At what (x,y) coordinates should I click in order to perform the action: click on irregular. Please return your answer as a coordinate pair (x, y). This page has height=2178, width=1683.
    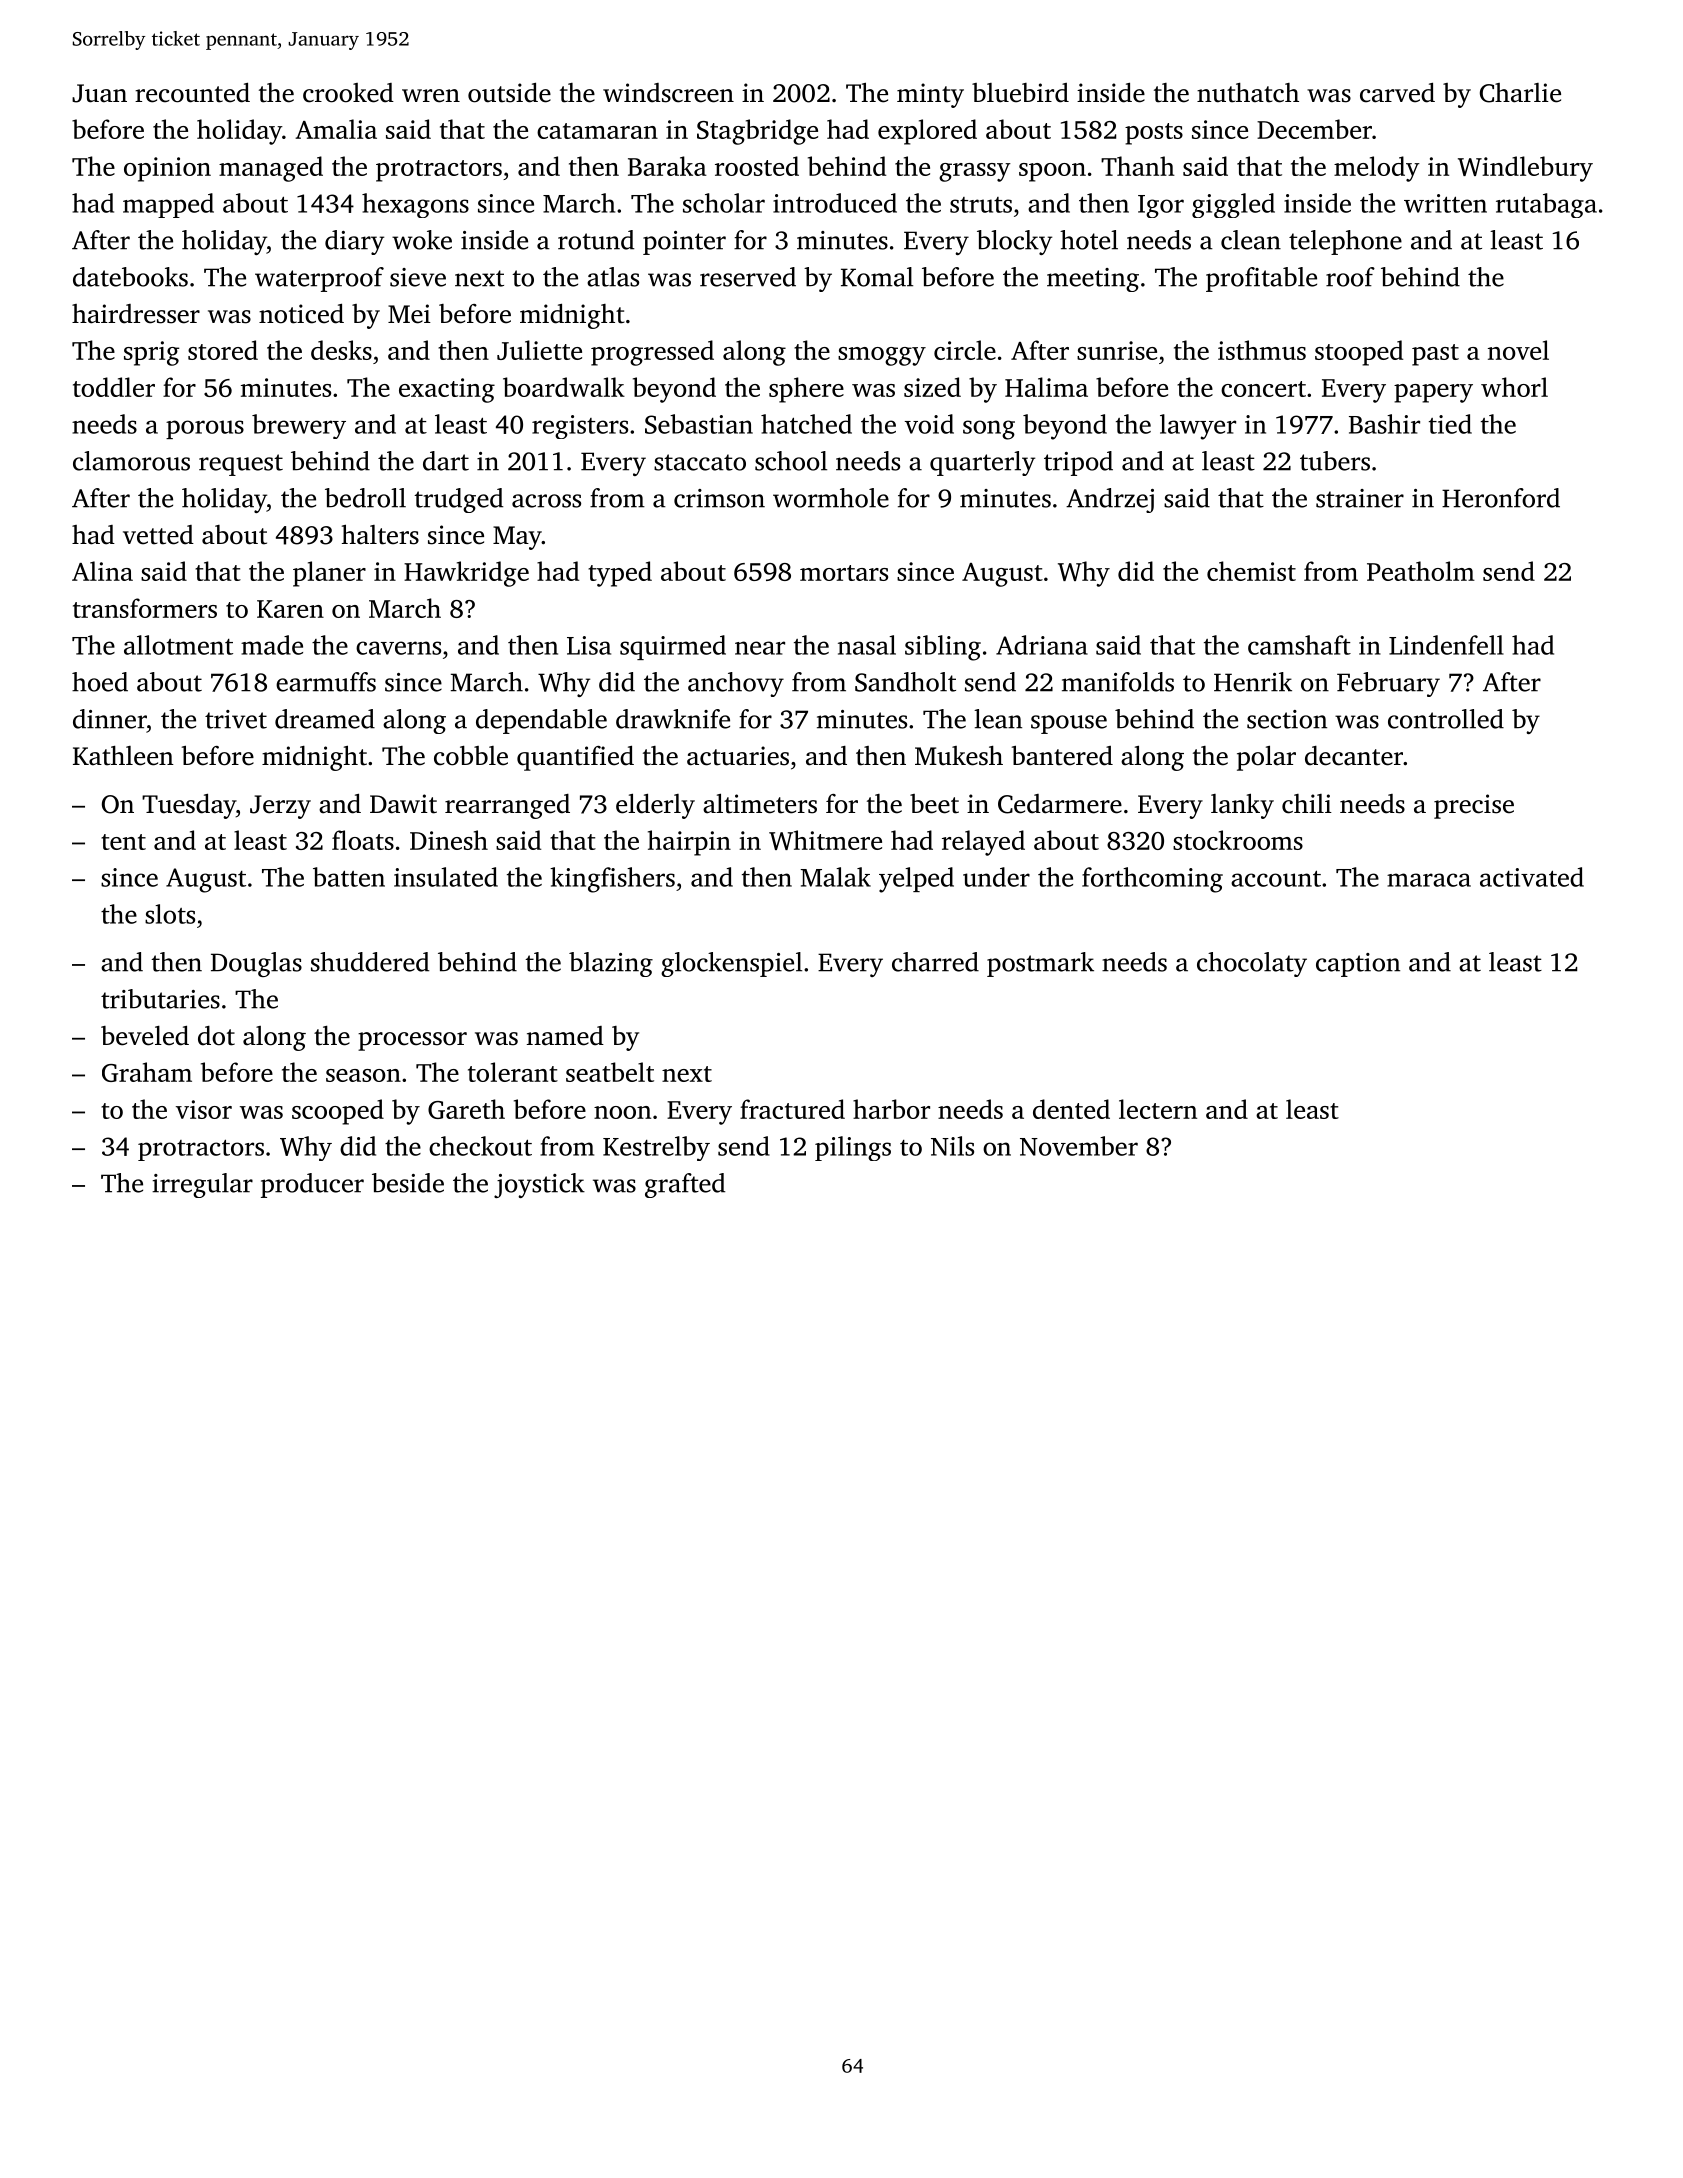
    Looking at the image, I should click on (202, 1185).
